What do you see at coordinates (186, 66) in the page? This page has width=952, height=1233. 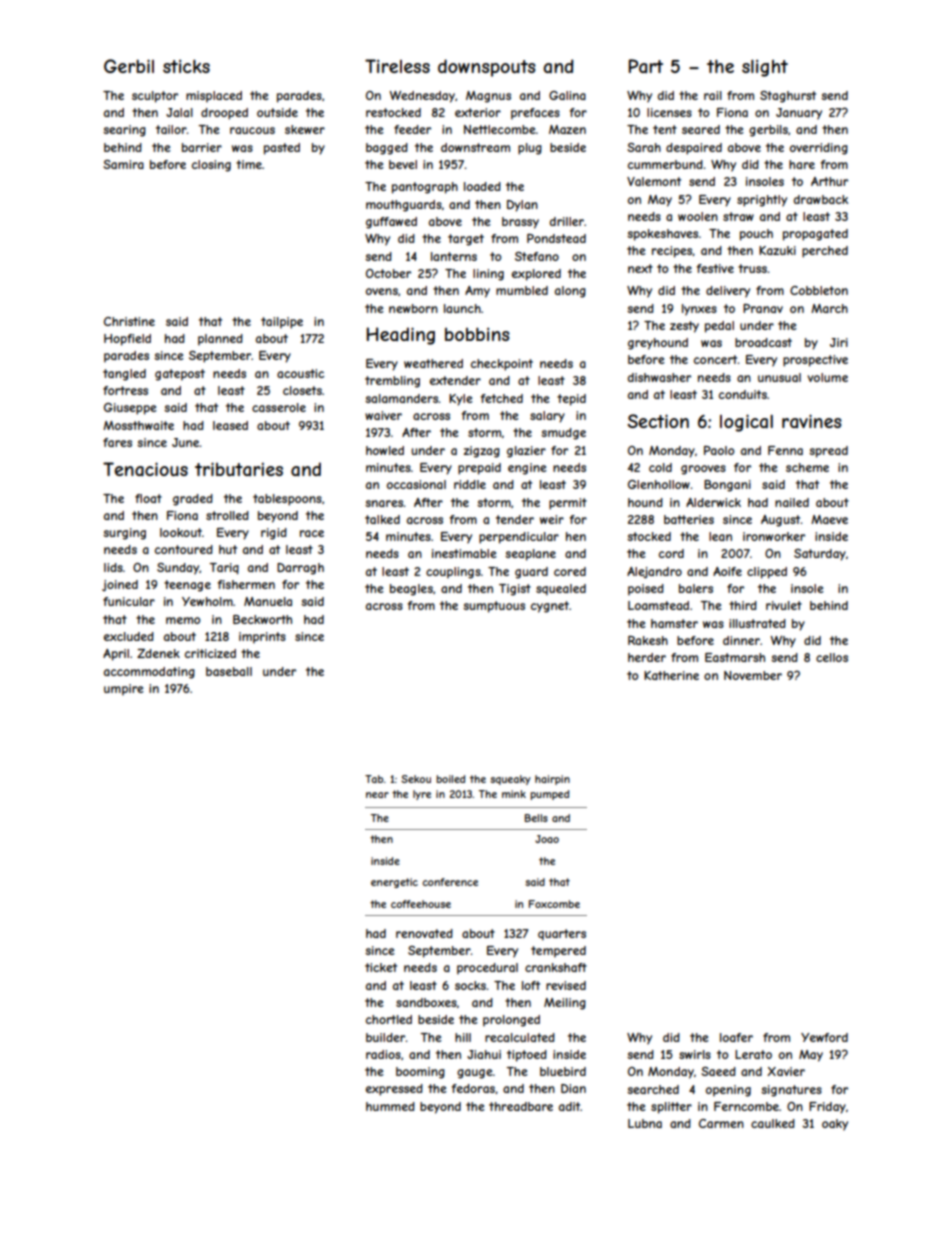 I see `sticks` at bounding box center [186, 66].
